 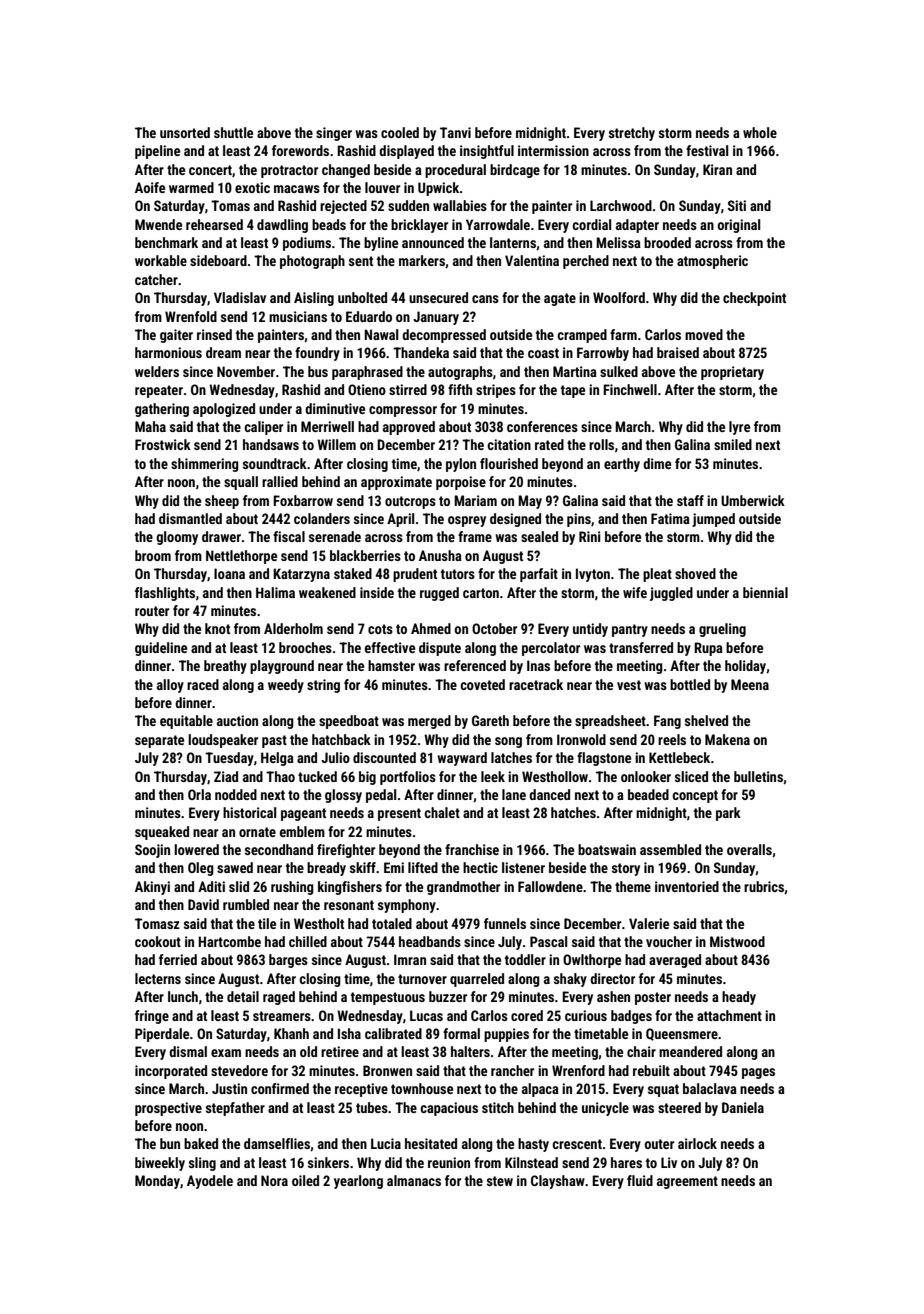 What do you see at coordinates (165, 594) in the document?
I see `flashlights` at bounding box center [165, 594].
